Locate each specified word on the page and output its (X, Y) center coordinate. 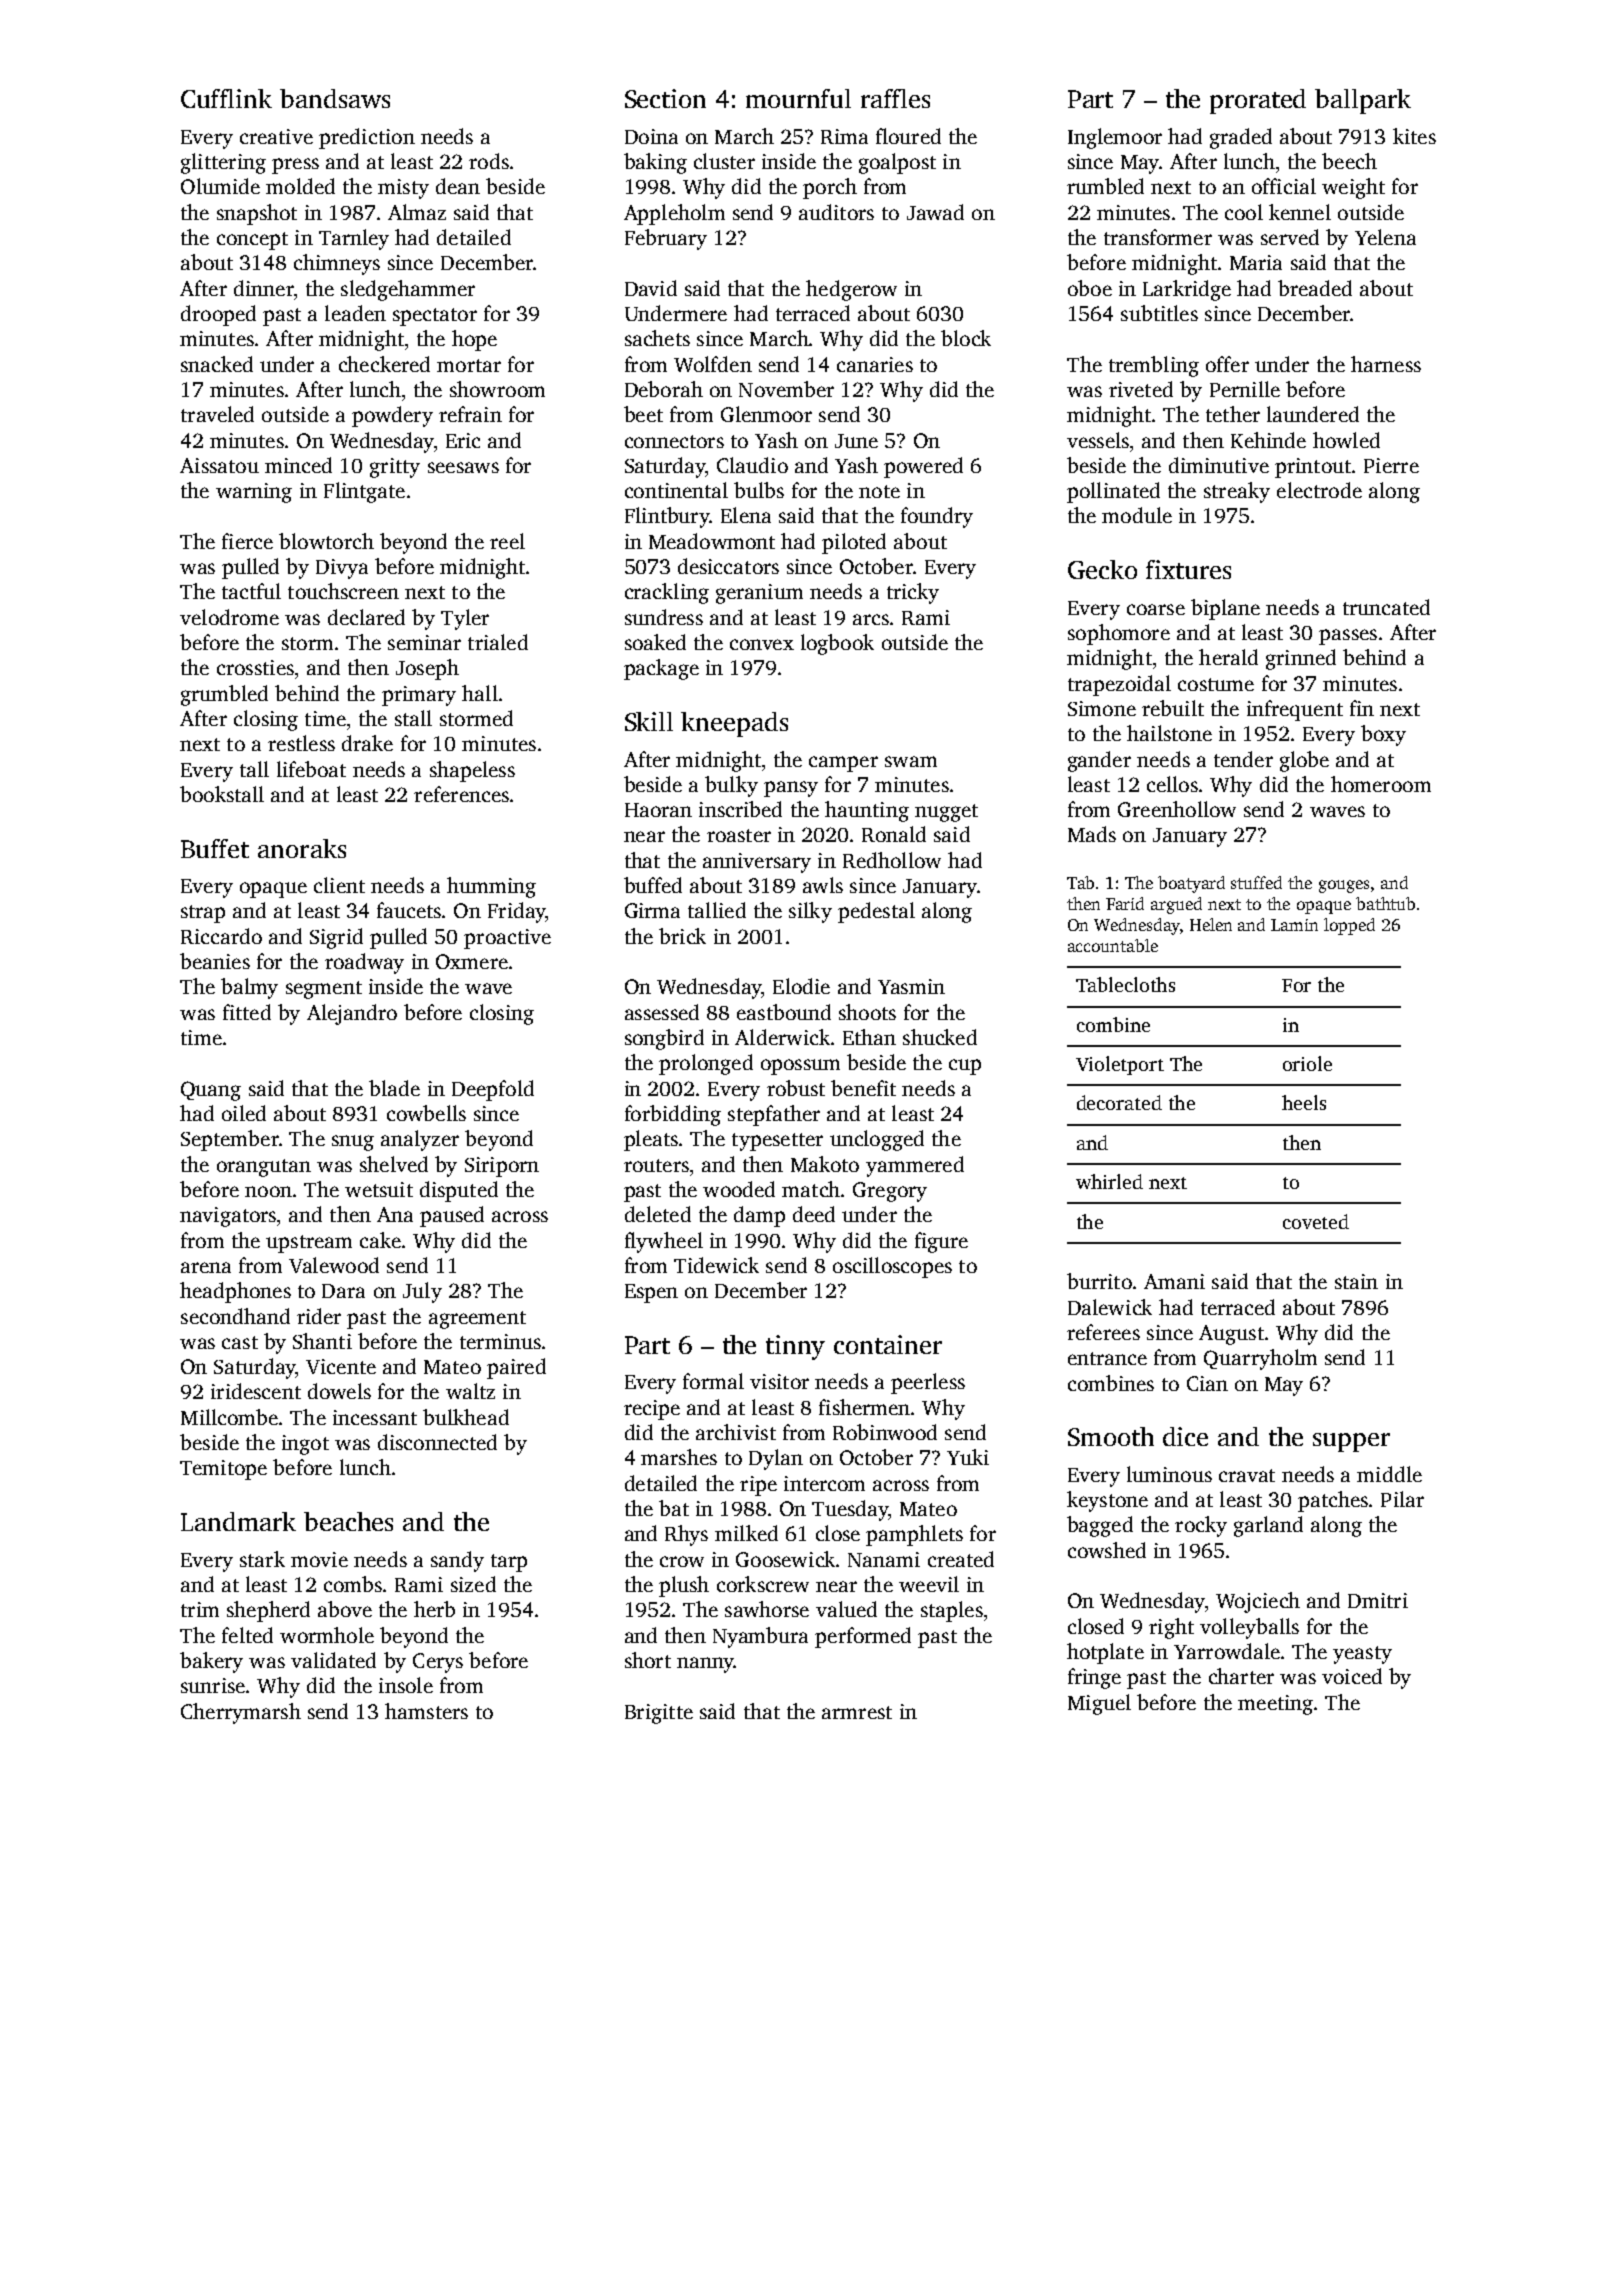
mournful (798, 98)
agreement (477, 1320)
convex (762, 644)
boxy (1383, 735)
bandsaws (335, 98)
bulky (731, 786)
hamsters (426, 1711)
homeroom (1381, 784)
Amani (1174, 1281)
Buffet (215, 848)
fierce (247, 541)
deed (814, 1214)
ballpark (1363, 101)
